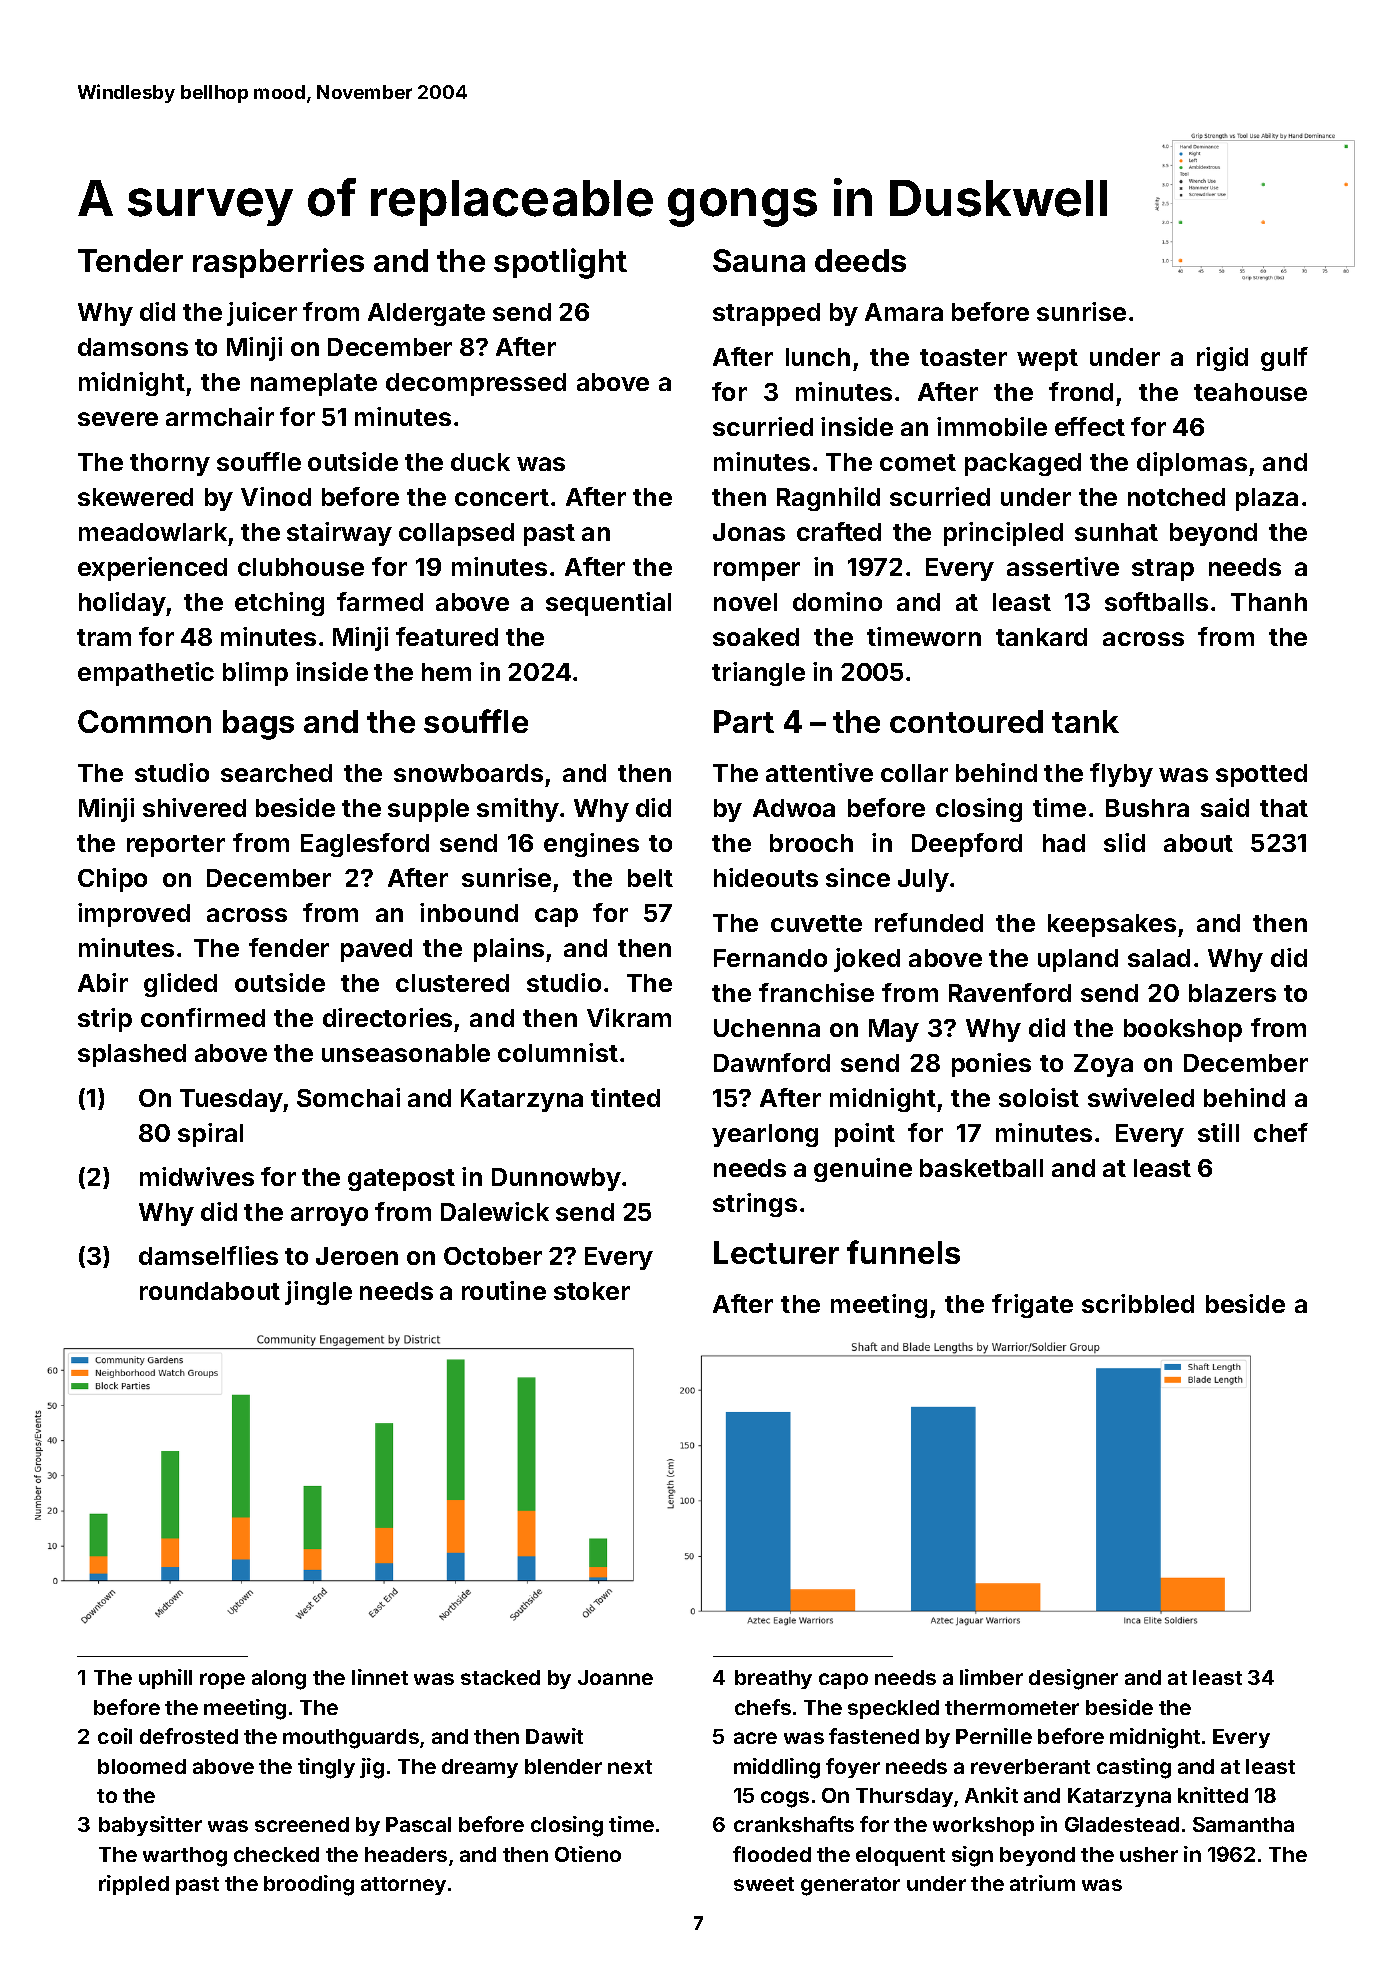 This screenshot has width=1386, height=1969. What do you see at coordinates (1232, 993) in the screenshot?
I see `blazers` at bounding box center [1232, 993].
